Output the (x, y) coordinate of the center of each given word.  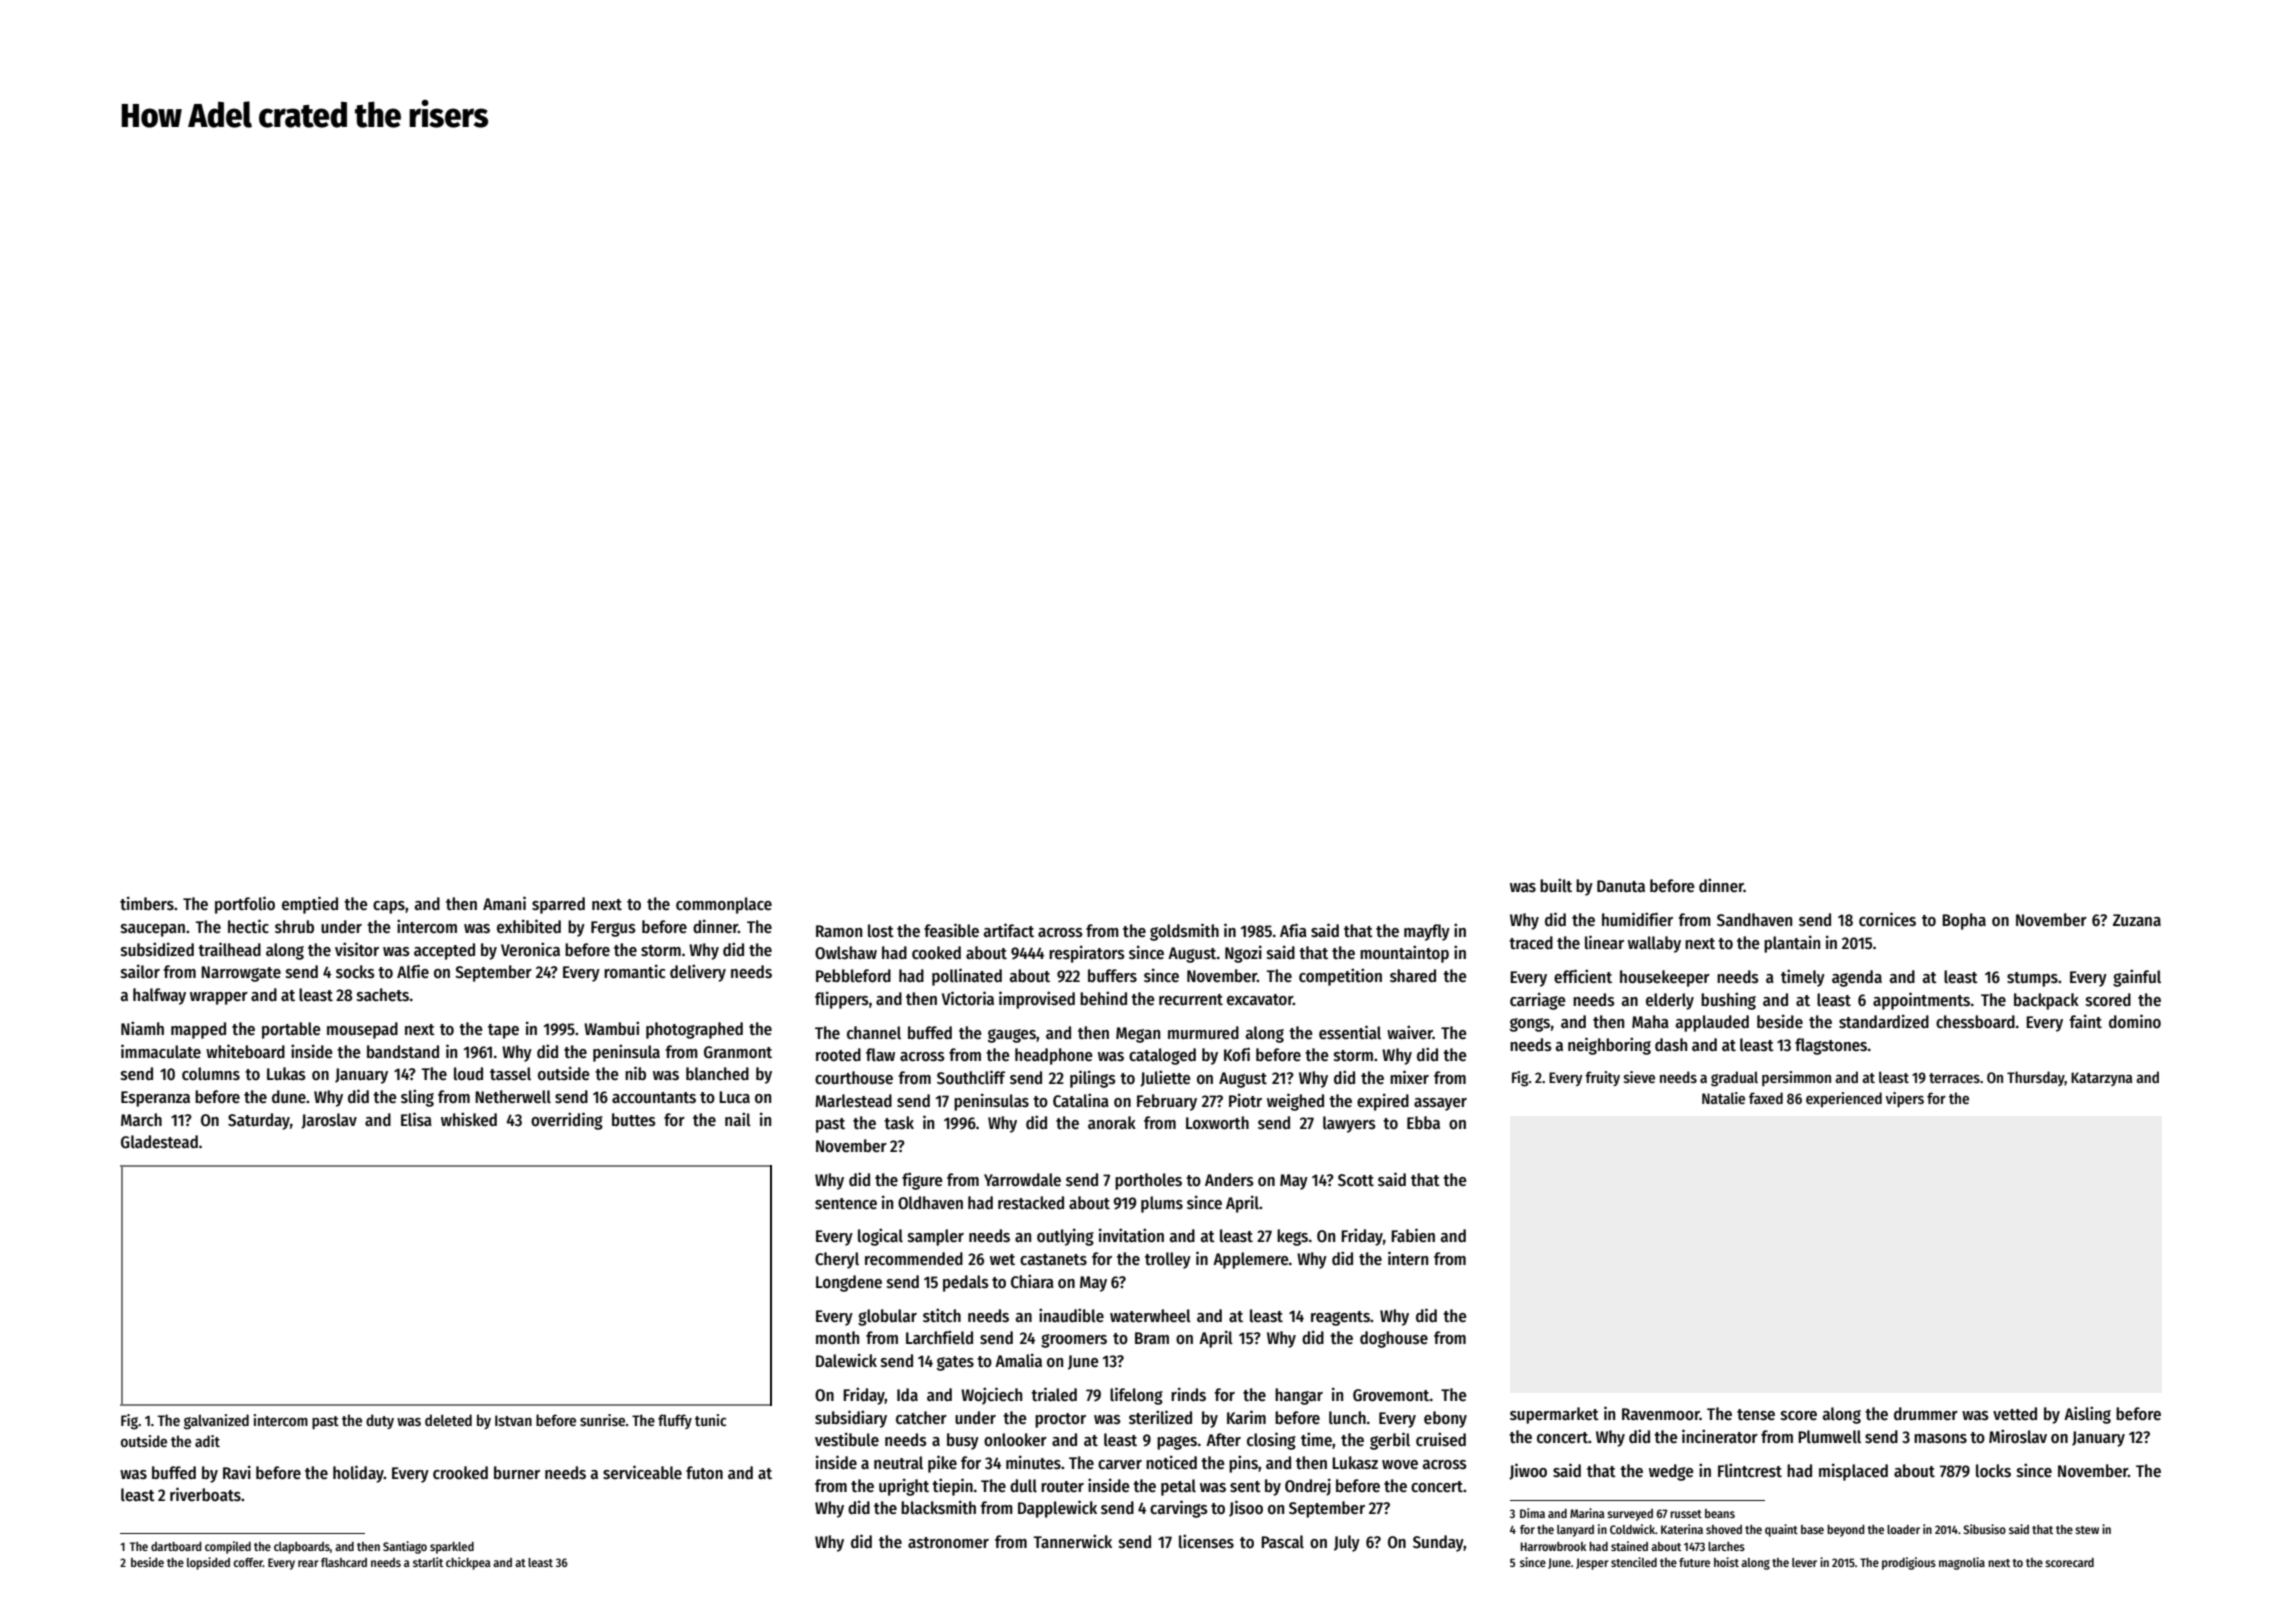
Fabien (1413, 1235)
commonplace (724, 905)
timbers (147, 903)
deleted (448, 1420)
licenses (1206, 1541)
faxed (1766, 1098)
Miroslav (2018, 1436)
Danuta (1621, 886)
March (141, 1120)
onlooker (1015, 1440)
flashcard (344, 1562)
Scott (1356, 1180)
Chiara (1032, 1281)
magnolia (1962, 1563)
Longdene (849, 1283)
